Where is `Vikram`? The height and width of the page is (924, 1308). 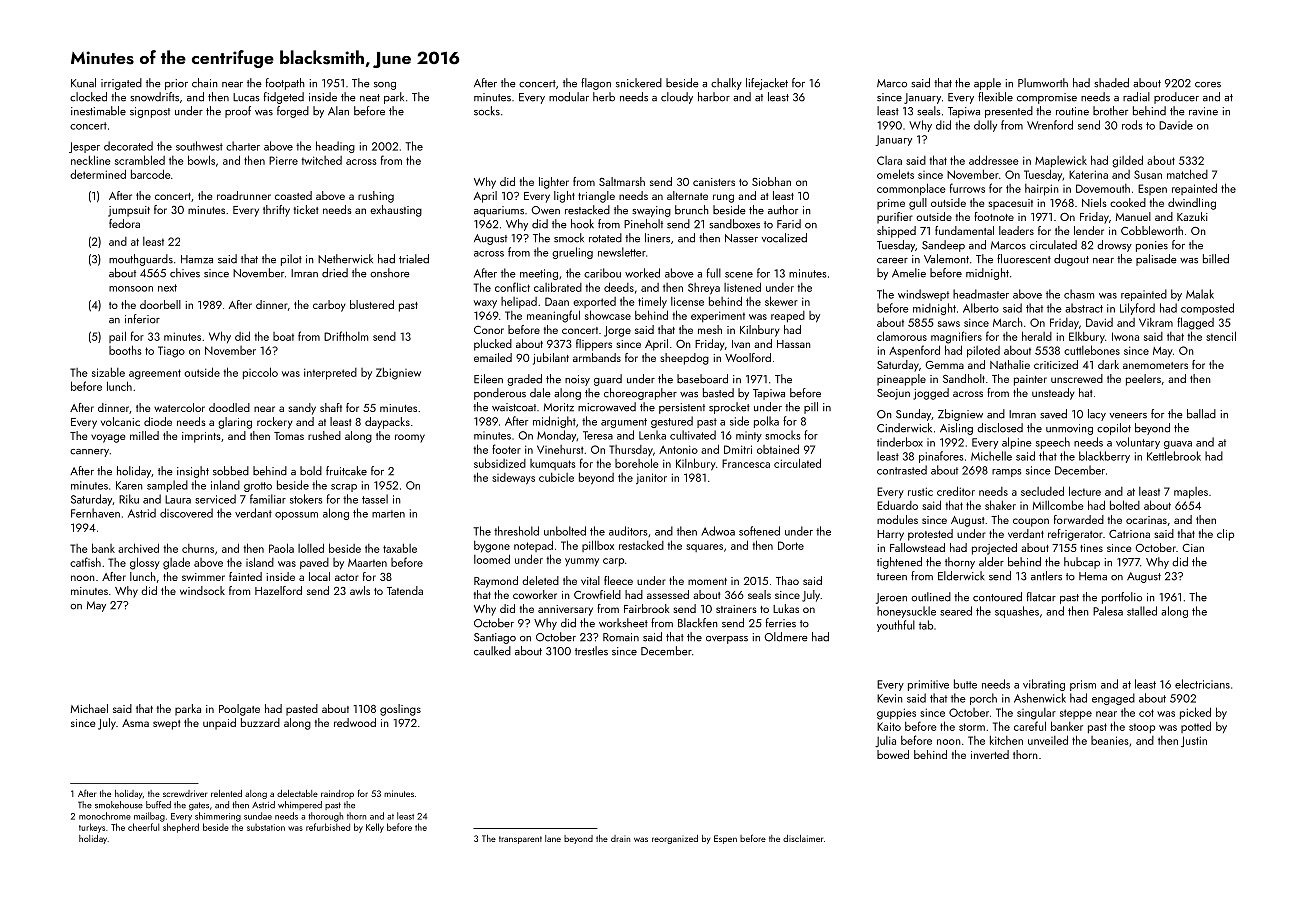
Vikram is located at coordinates (1156, 322).
